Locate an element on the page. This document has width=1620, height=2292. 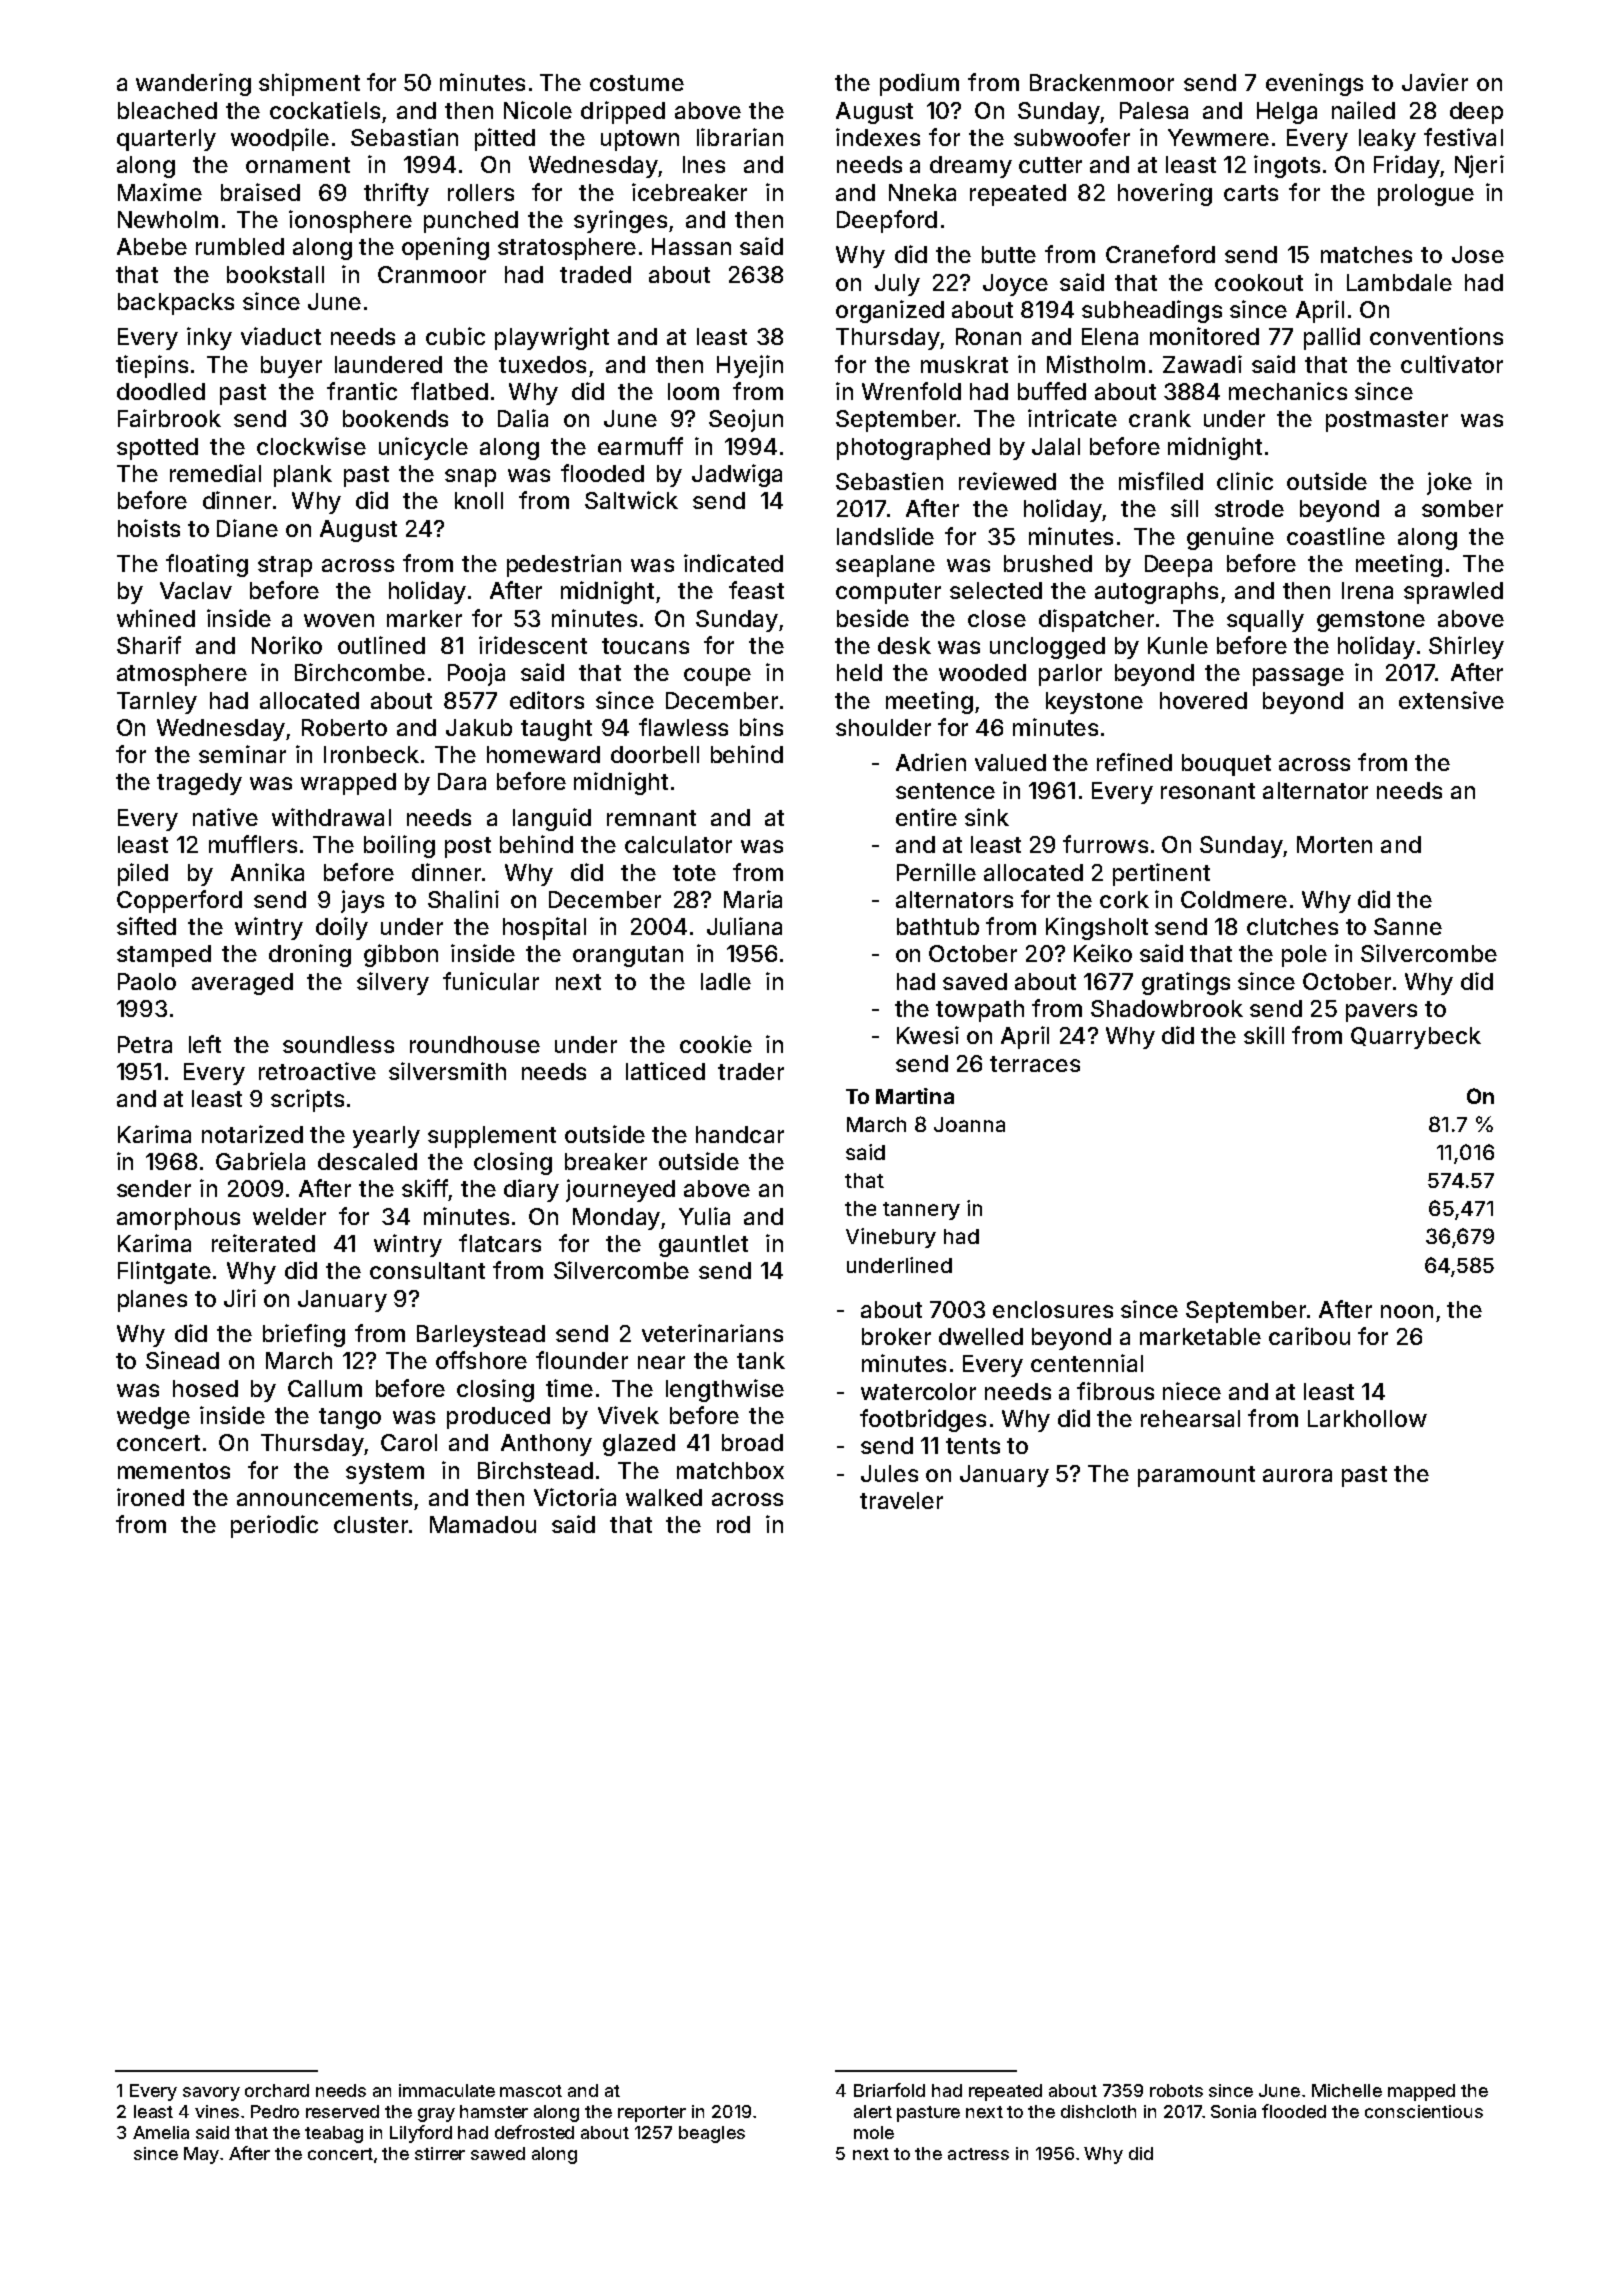
aurora is located at coordinates (1297, 1475).
